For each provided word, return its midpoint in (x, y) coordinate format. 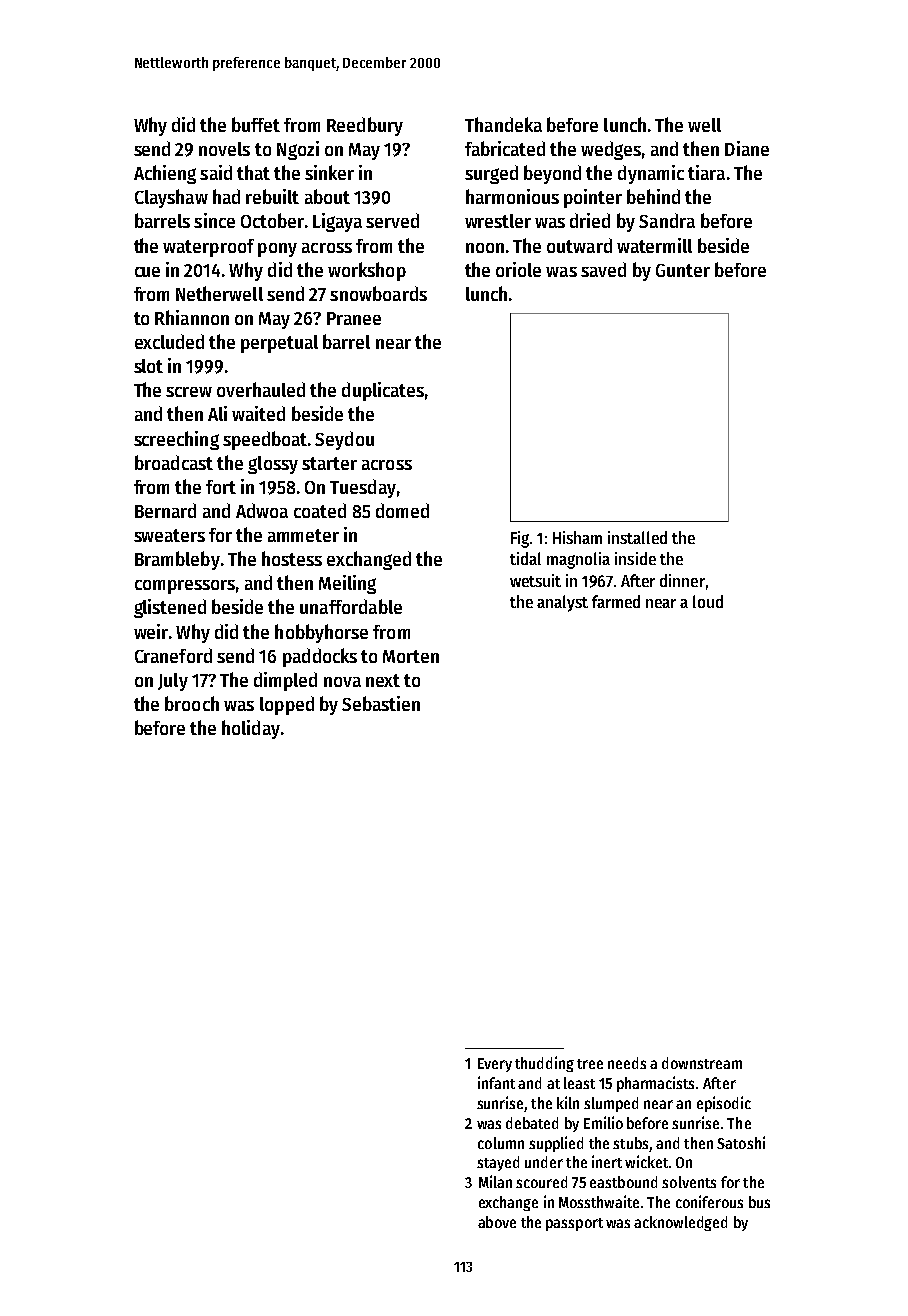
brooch (192, 703)
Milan (495, 1181)
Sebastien (381, 703)
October (272, 220)
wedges (611, 150)
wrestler (498, 221)
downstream (702, 1063)
